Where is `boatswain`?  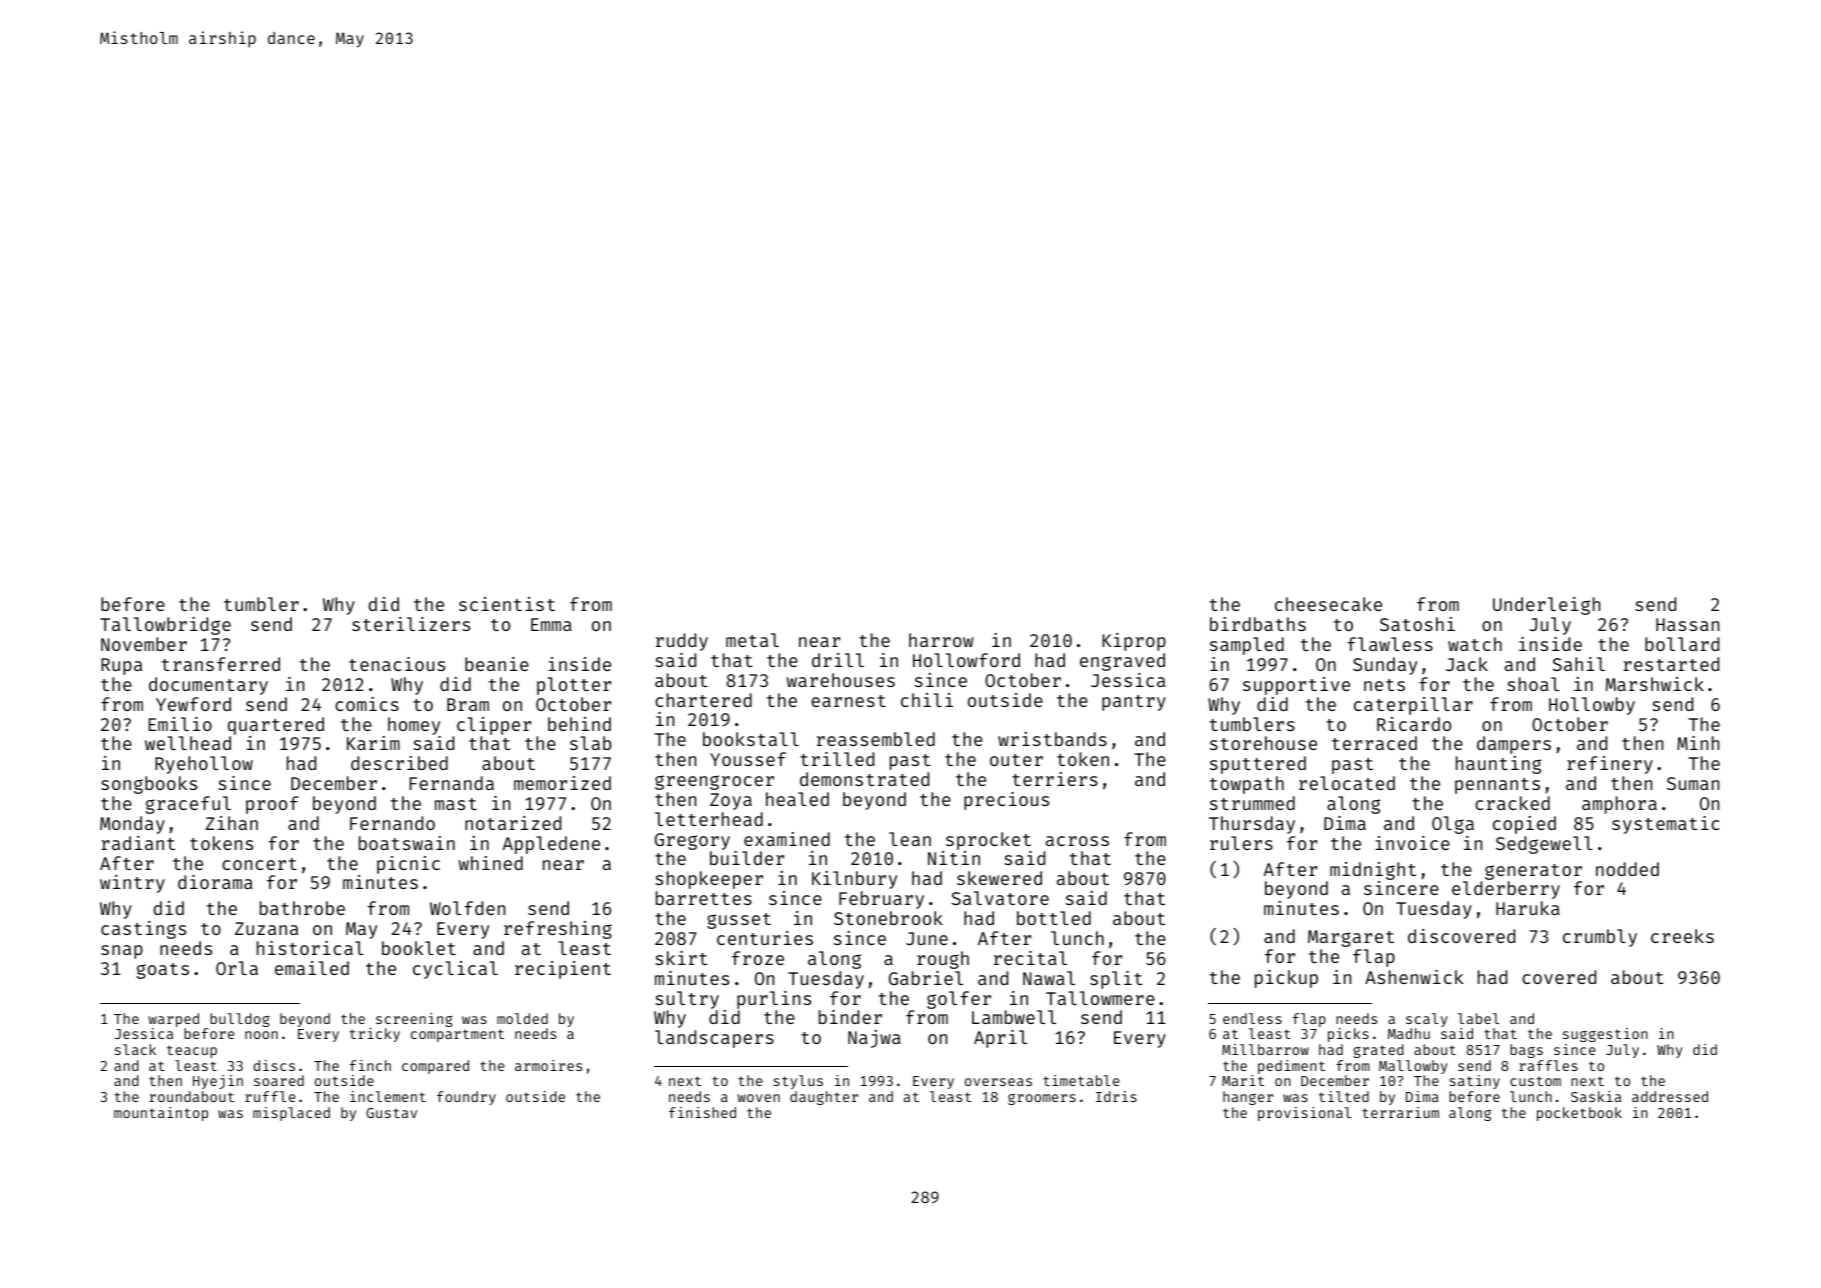
boatswain is located at coordinates (407, 843).
